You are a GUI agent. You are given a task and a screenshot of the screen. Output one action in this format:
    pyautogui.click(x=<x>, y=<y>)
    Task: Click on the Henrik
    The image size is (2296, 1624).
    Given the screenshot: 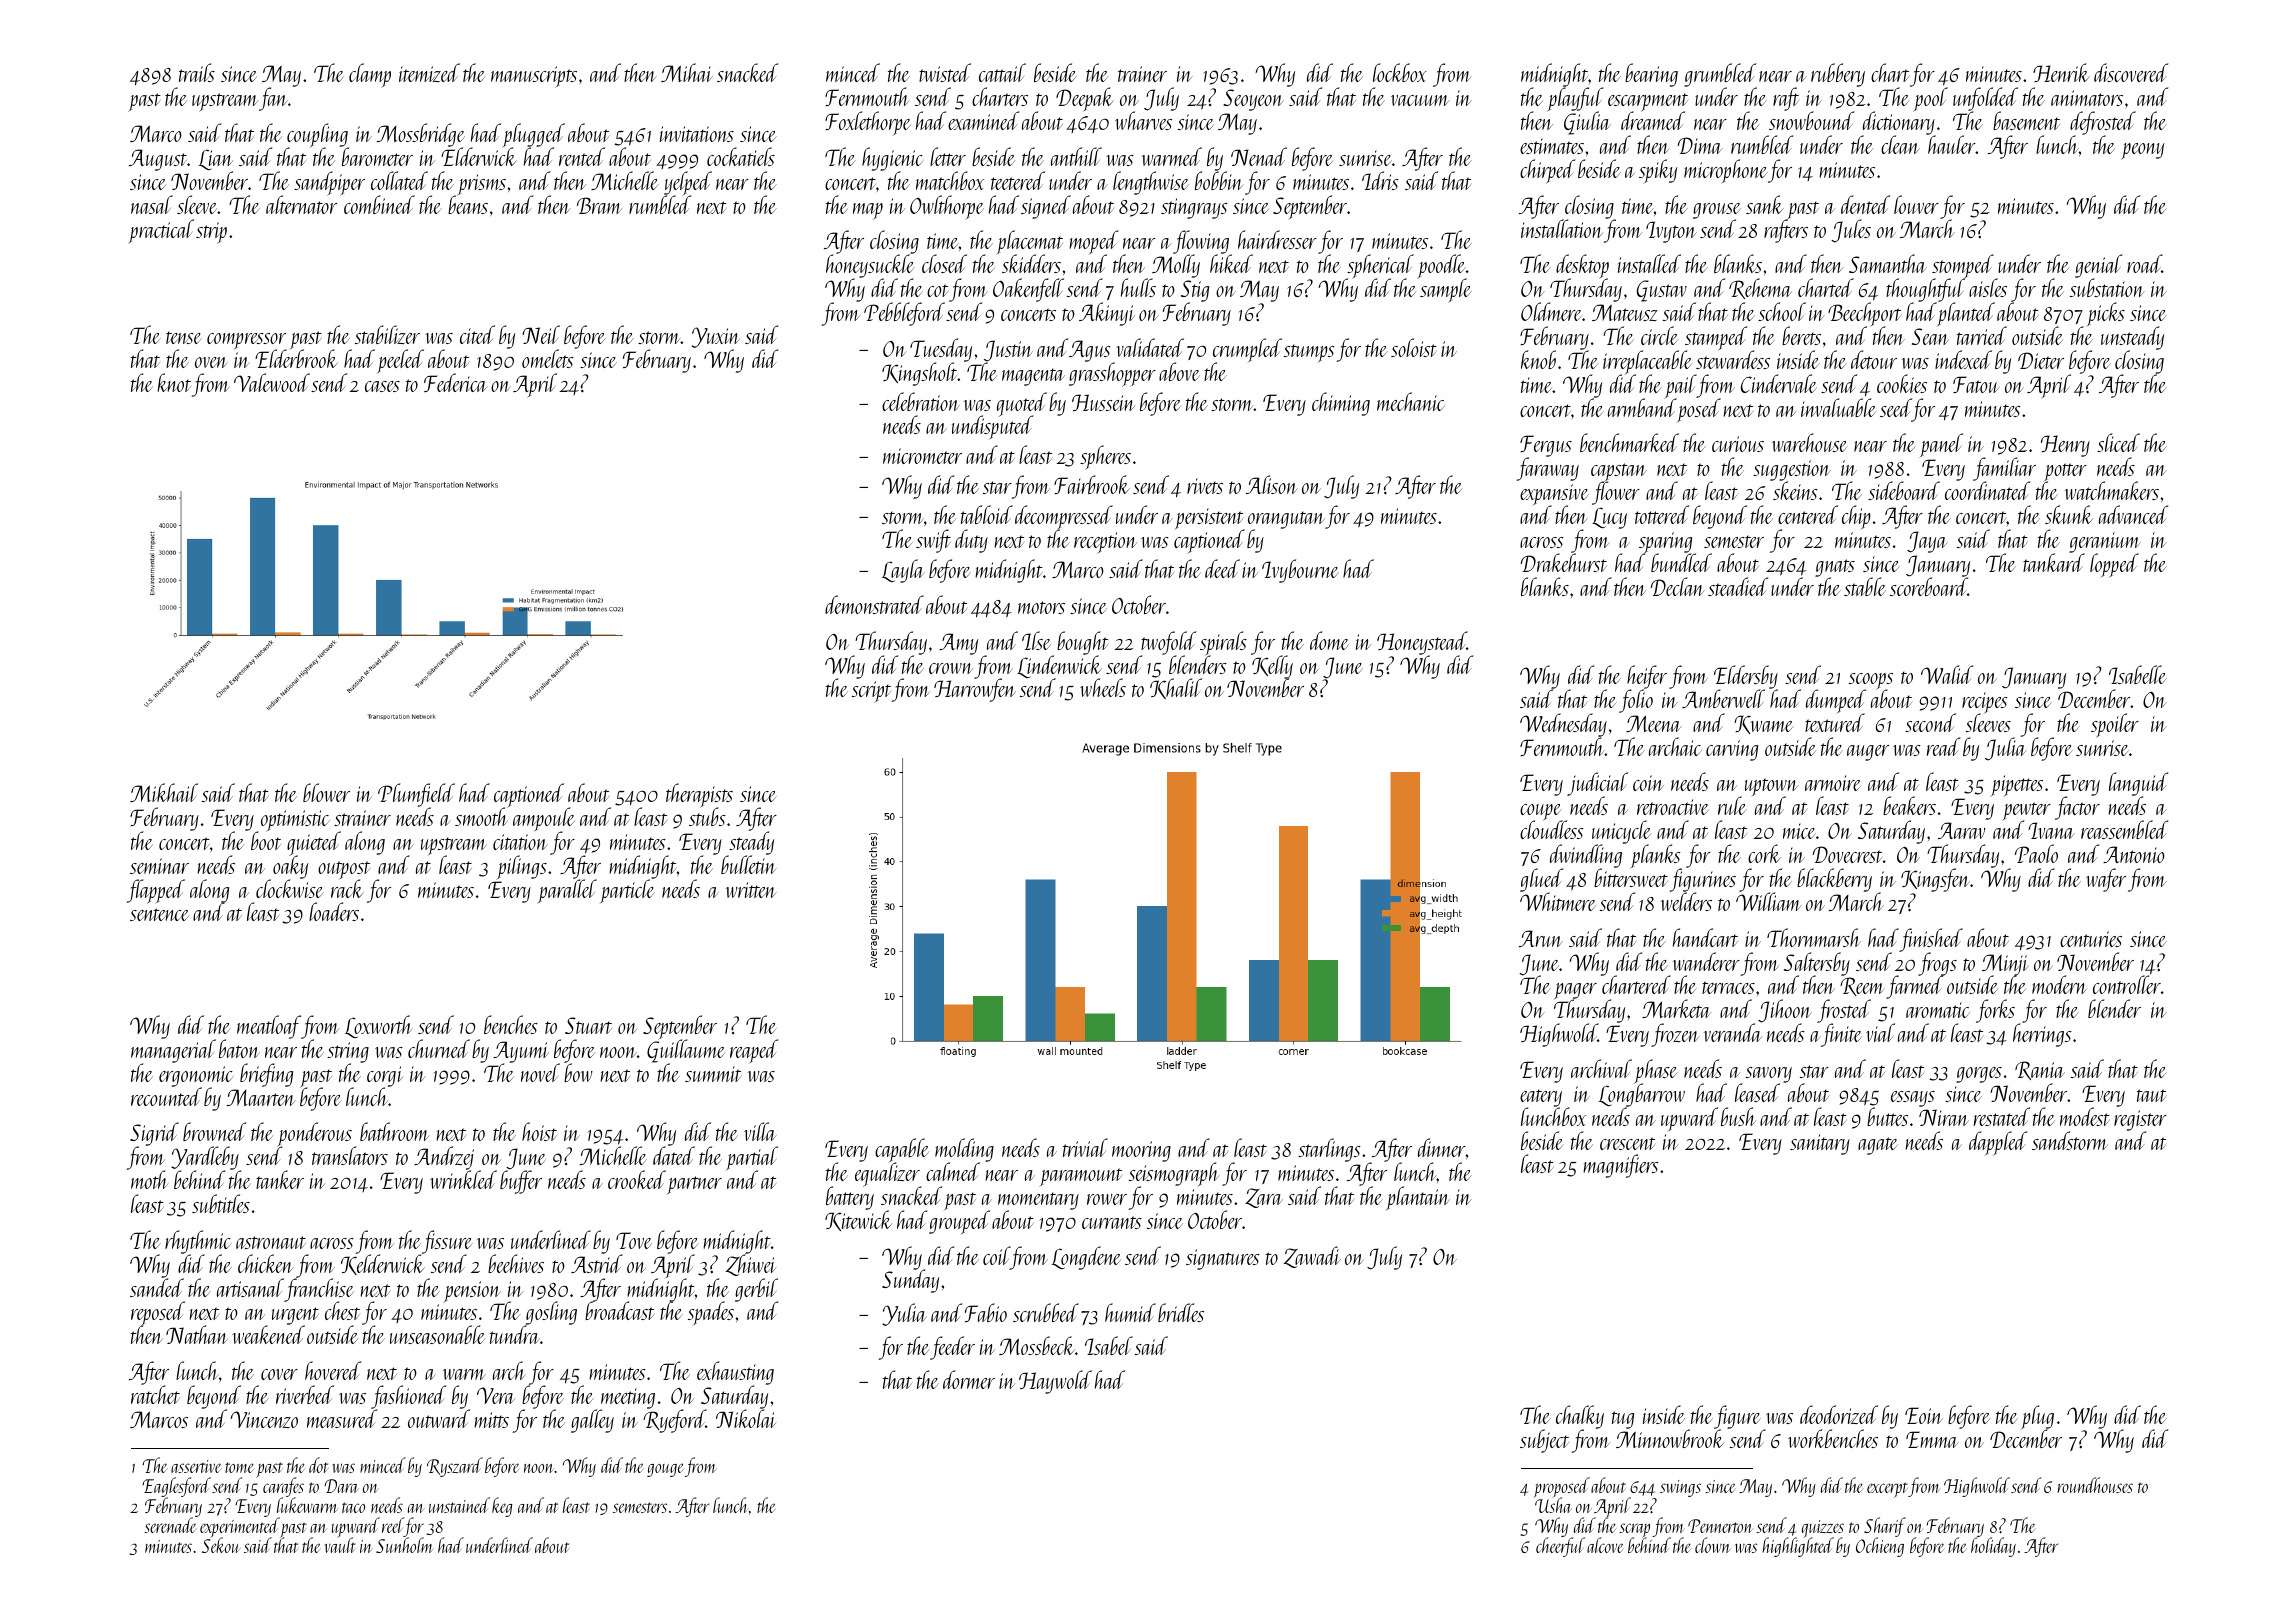 What is the action you would take?
    pyautogui.click(x=2061, y=72)
